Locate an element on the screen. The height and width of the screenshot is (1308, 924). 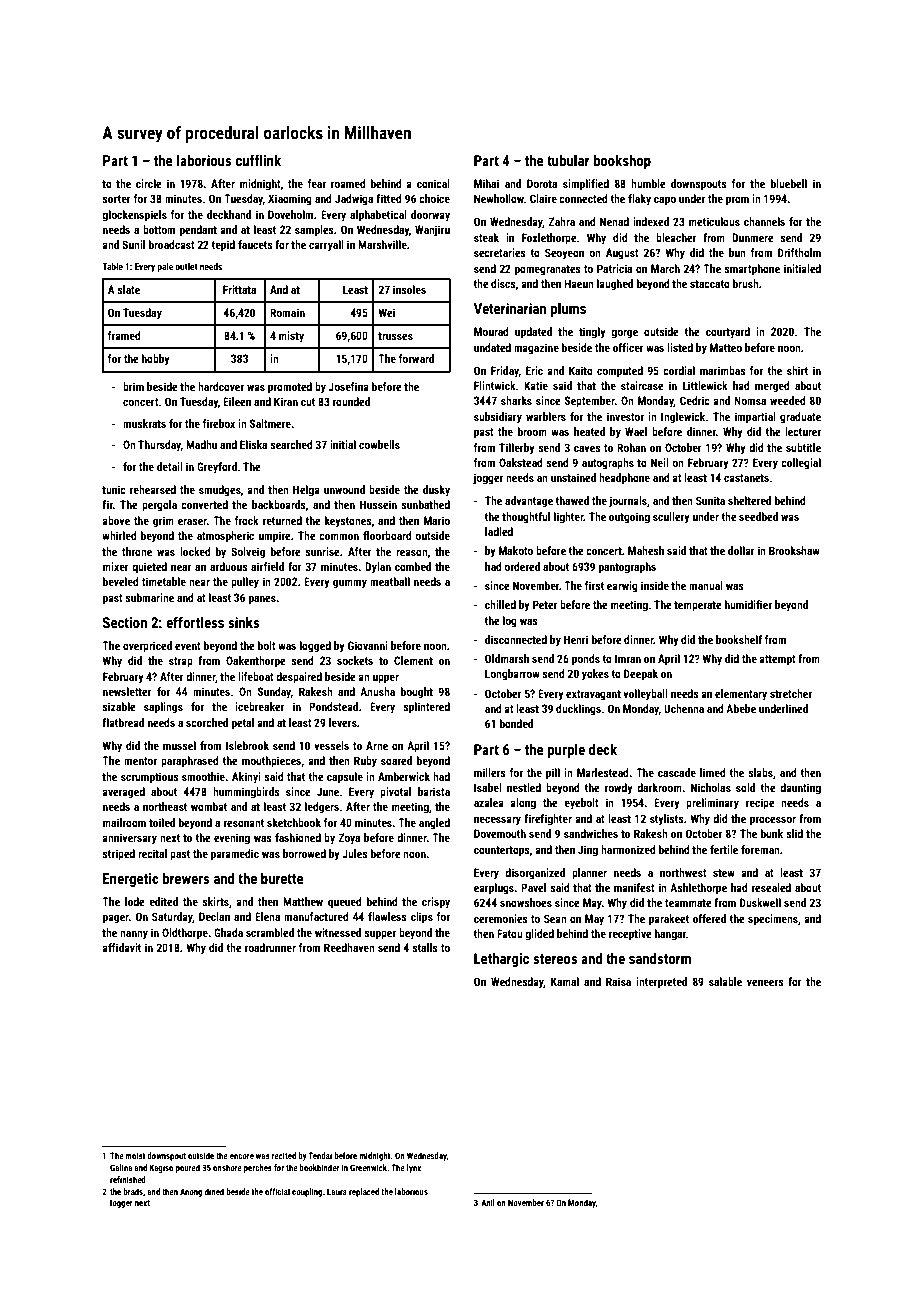
circle is located at coordinates (149, 183).
